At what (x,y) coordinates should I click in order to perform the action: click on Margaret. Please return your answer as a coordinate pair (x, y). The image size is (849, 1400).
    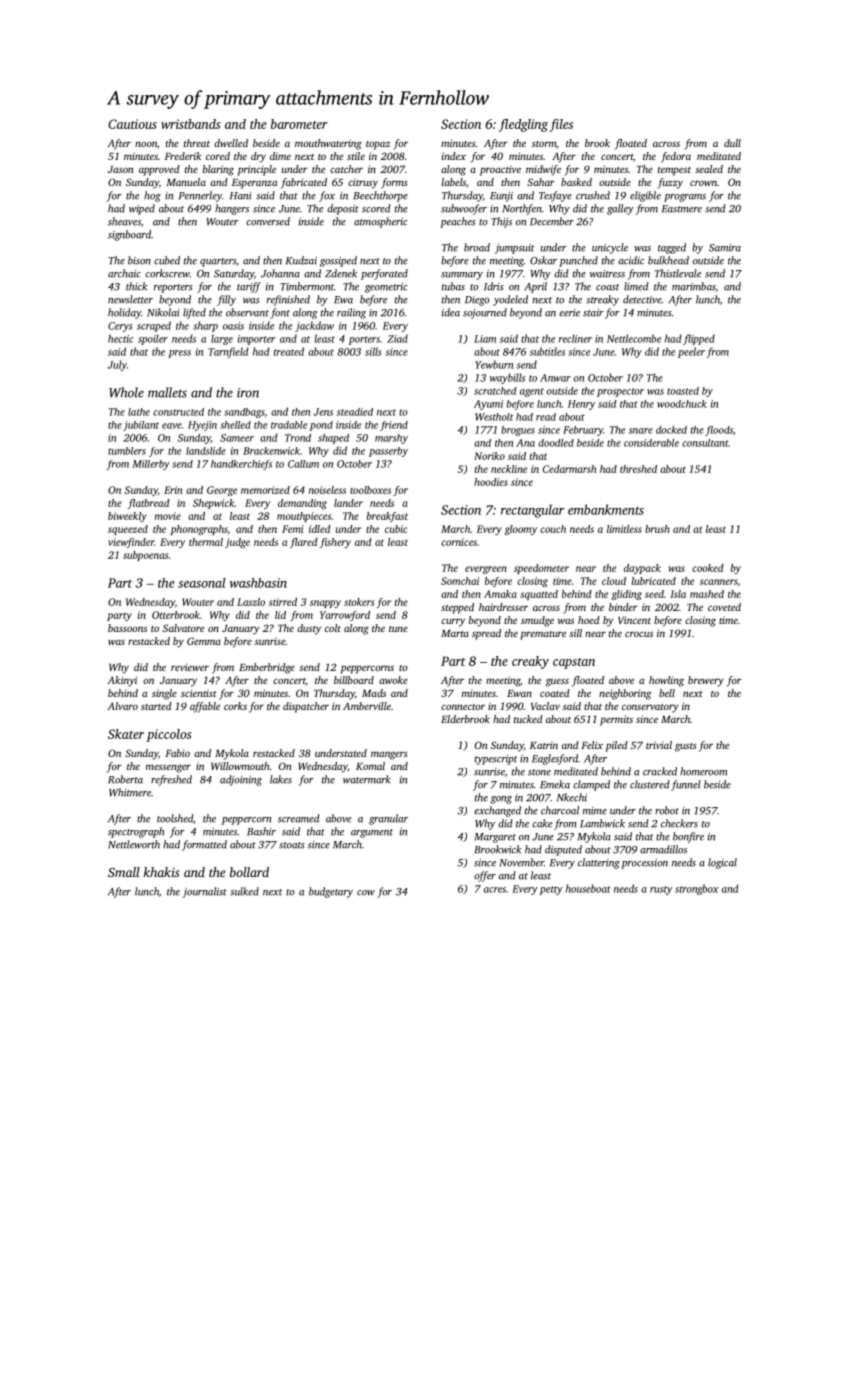
    Looking at the image, I should click on (495, 838).
